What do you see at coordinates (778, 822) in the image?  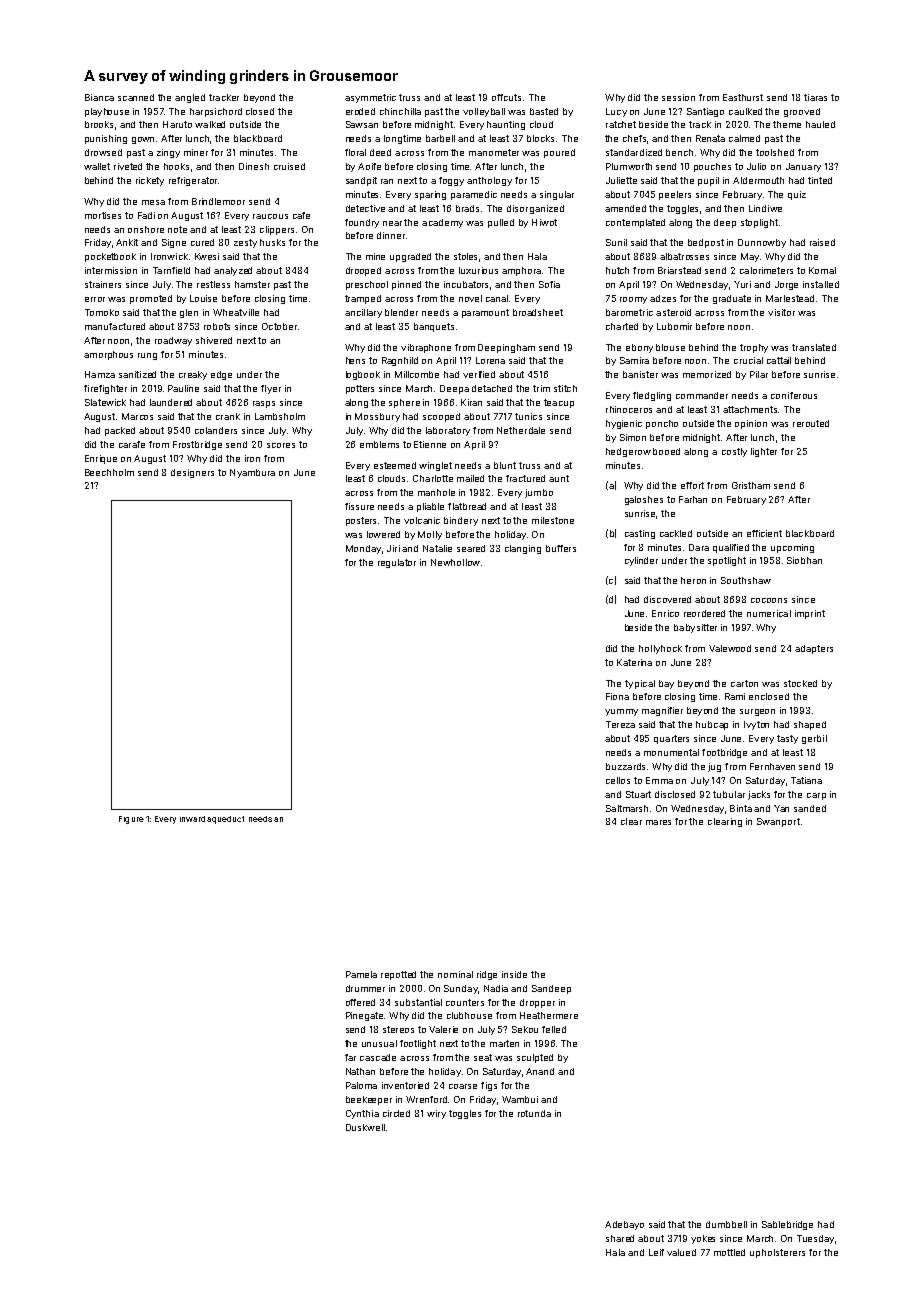 I see `Swanport` at bounding box center [778, 822].
